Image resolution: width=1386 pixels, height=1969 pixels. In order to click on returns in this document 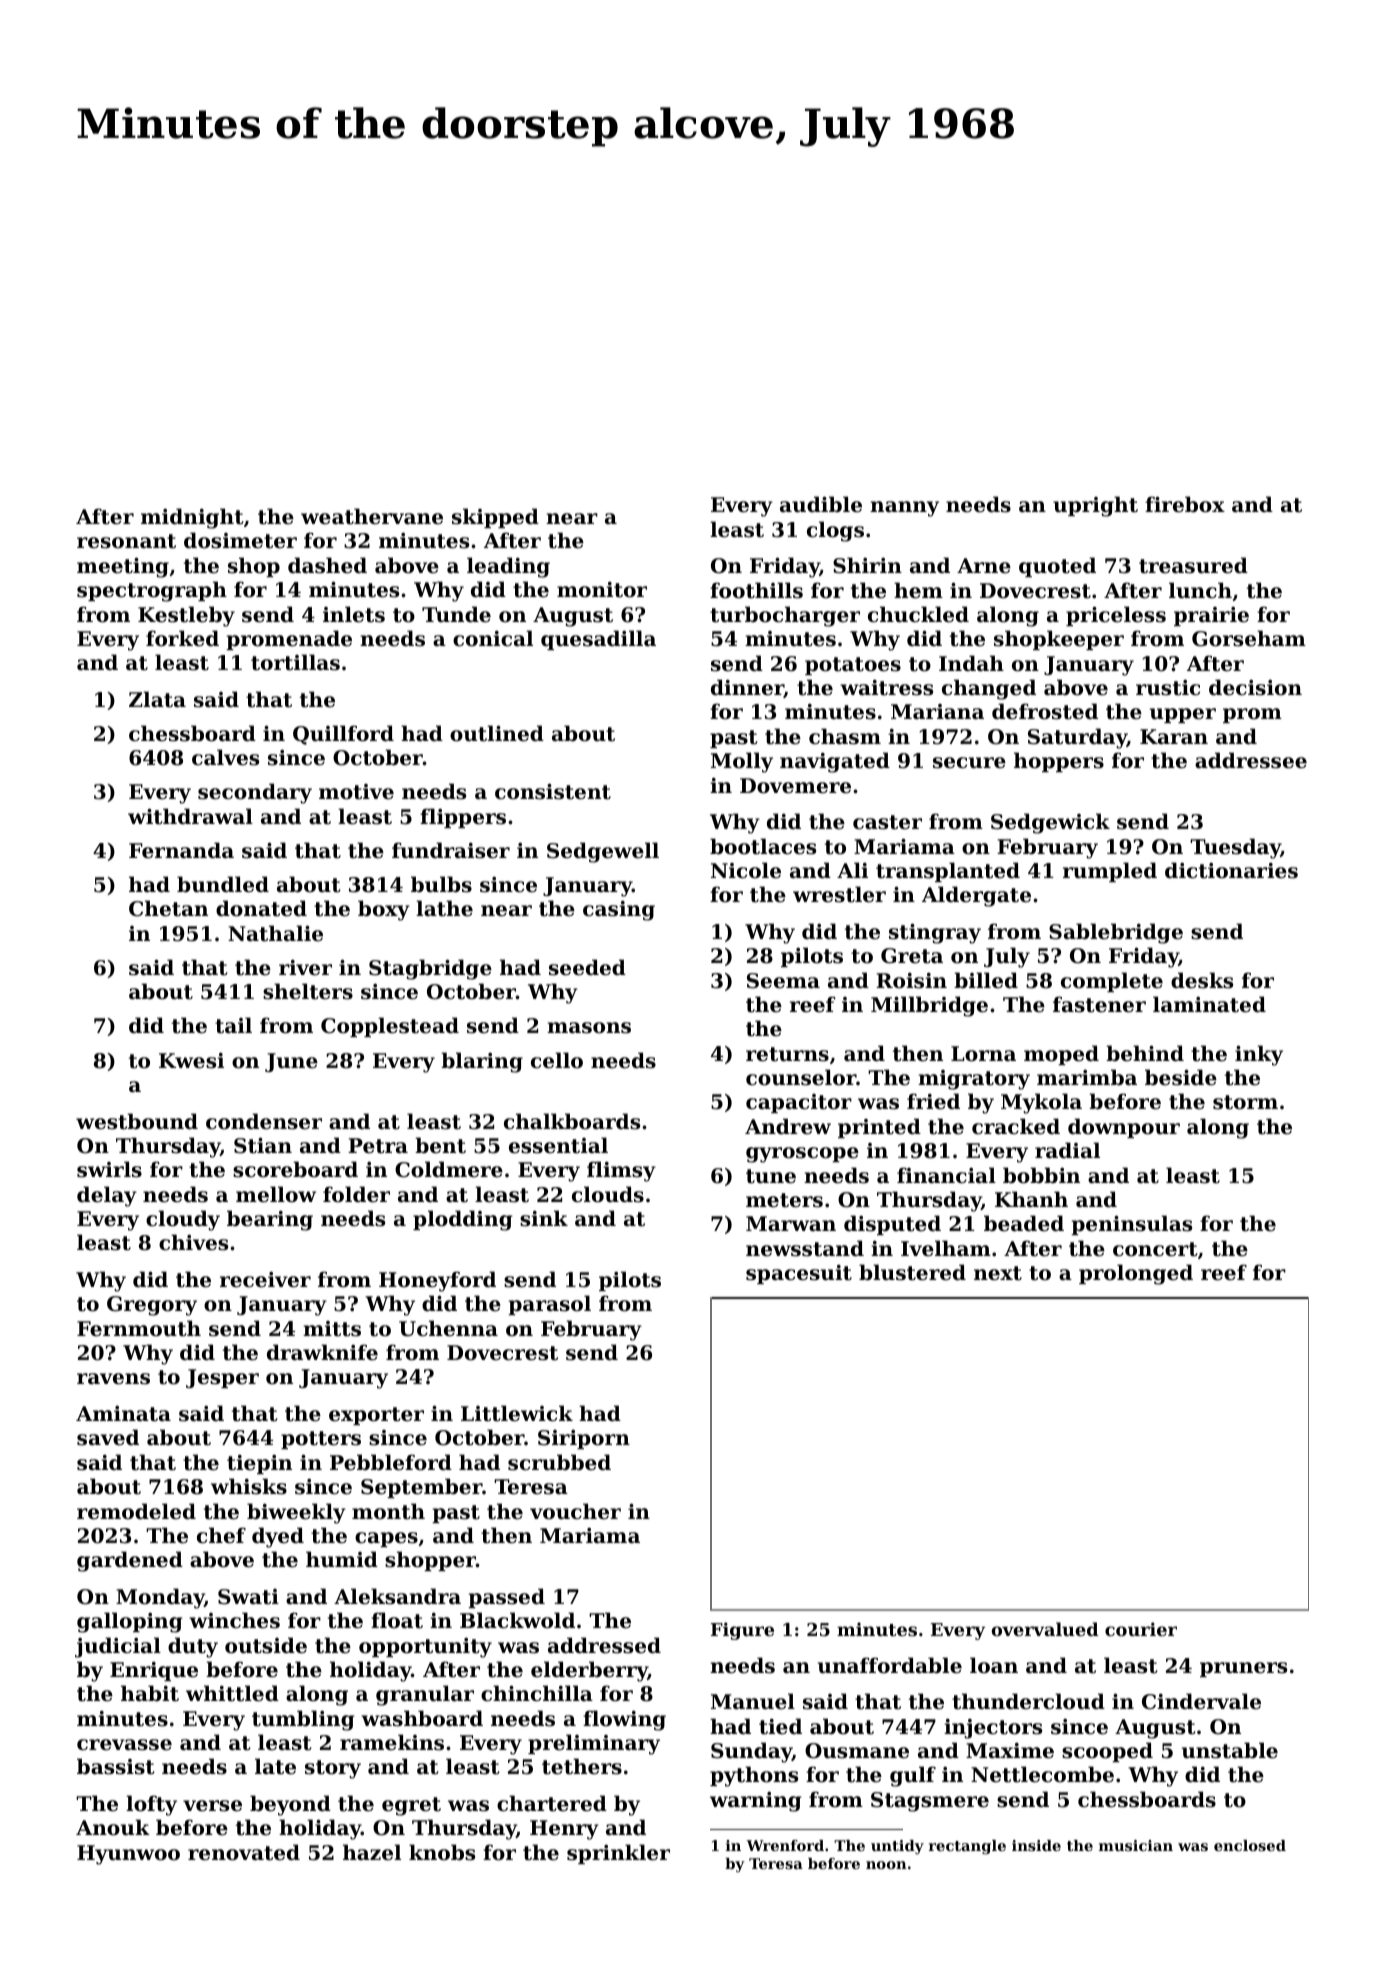, I will do `click(787, 1054)`.
